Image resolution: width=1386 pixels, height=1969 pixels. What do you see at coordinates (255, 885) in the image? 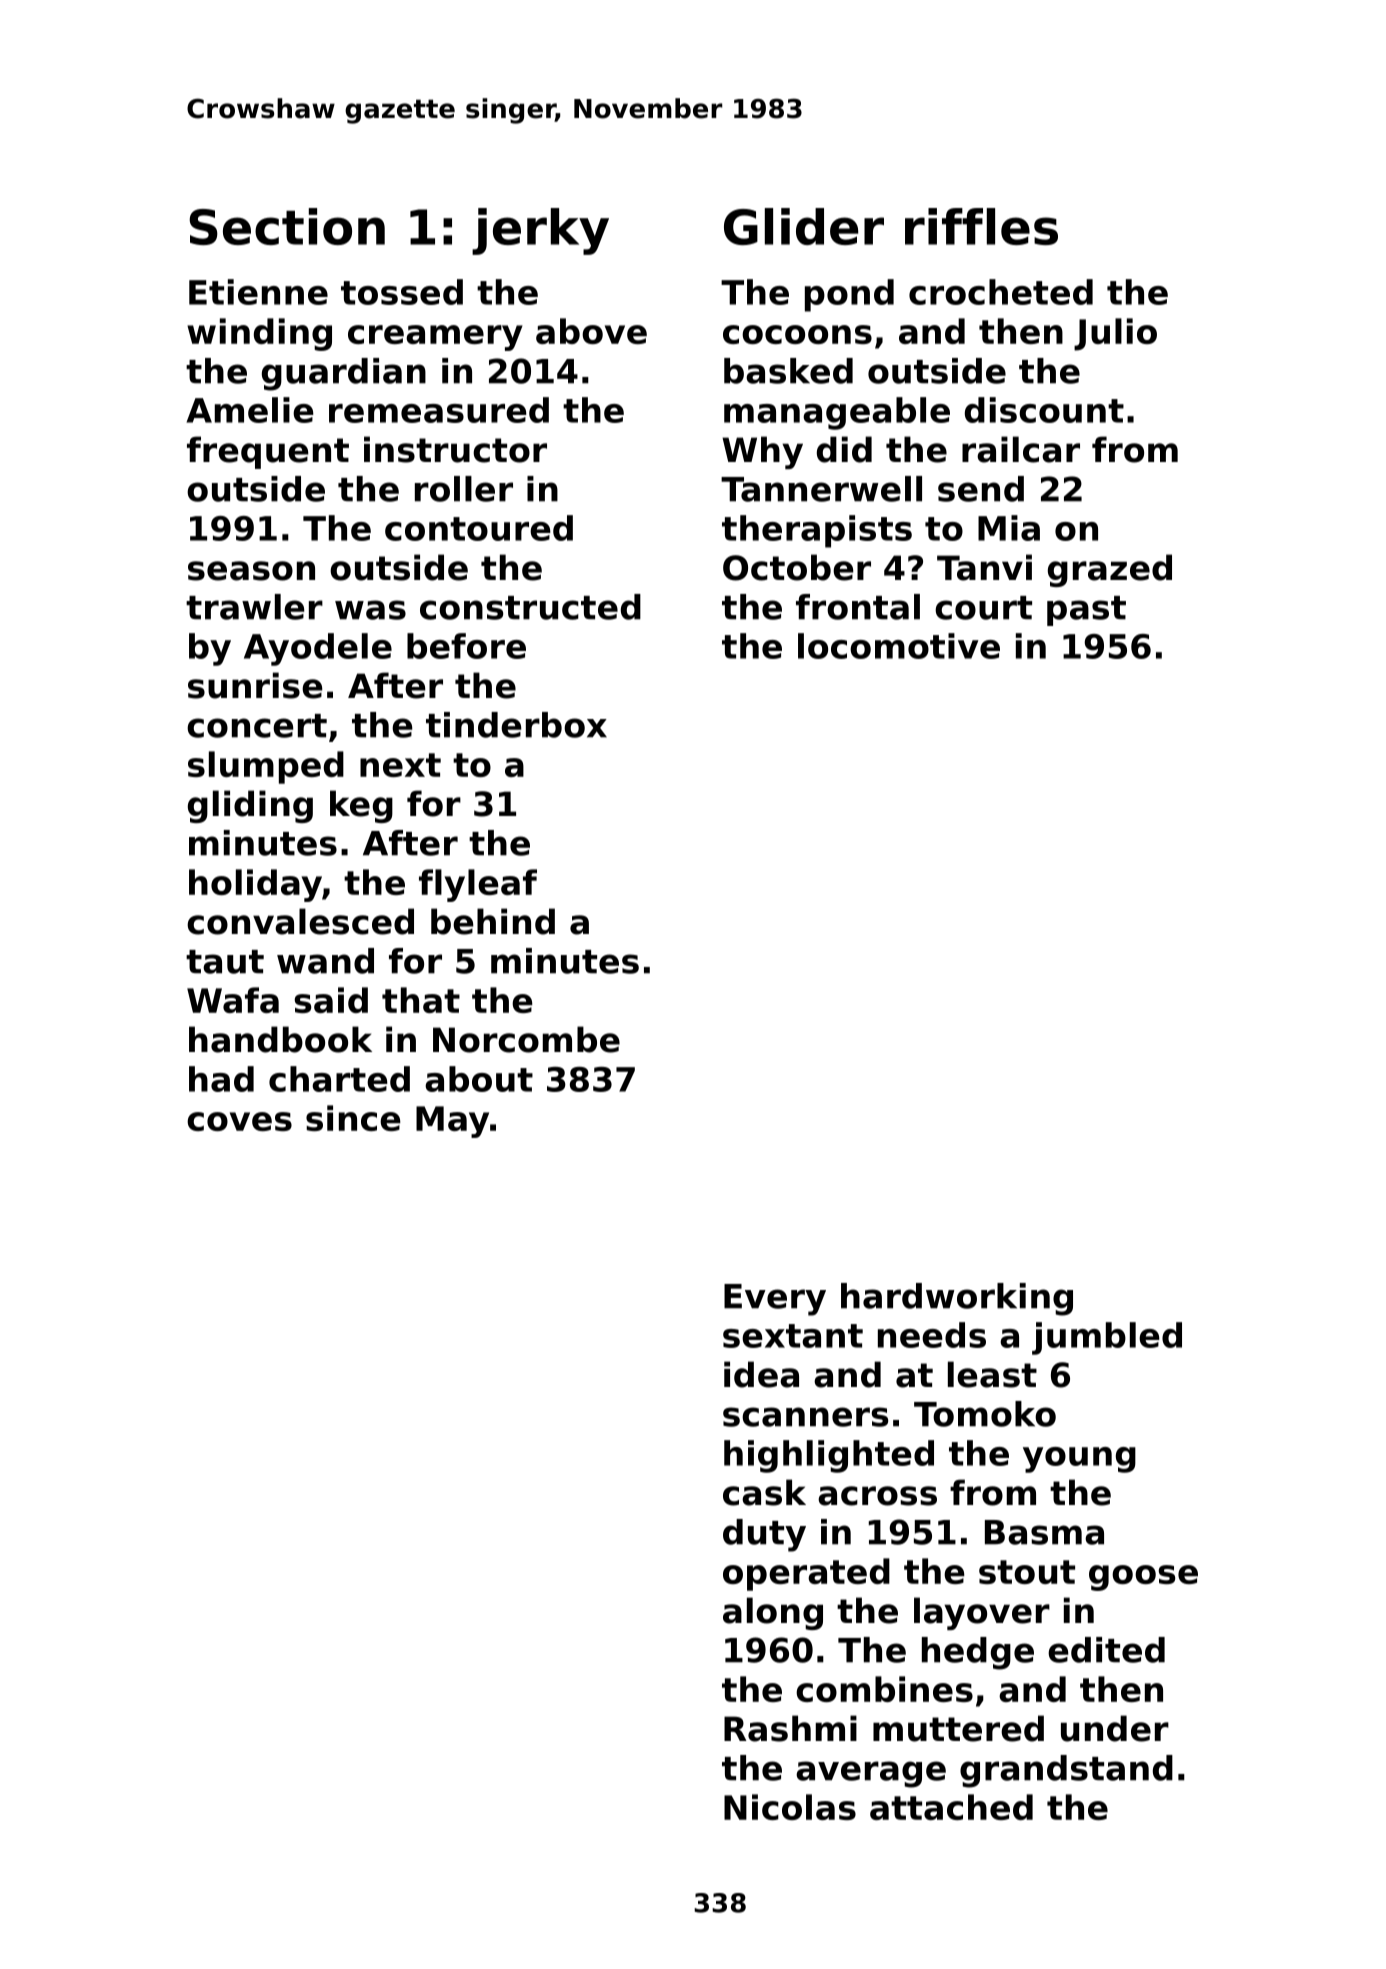
I see `holiday` at bounding box center [255, 885].
